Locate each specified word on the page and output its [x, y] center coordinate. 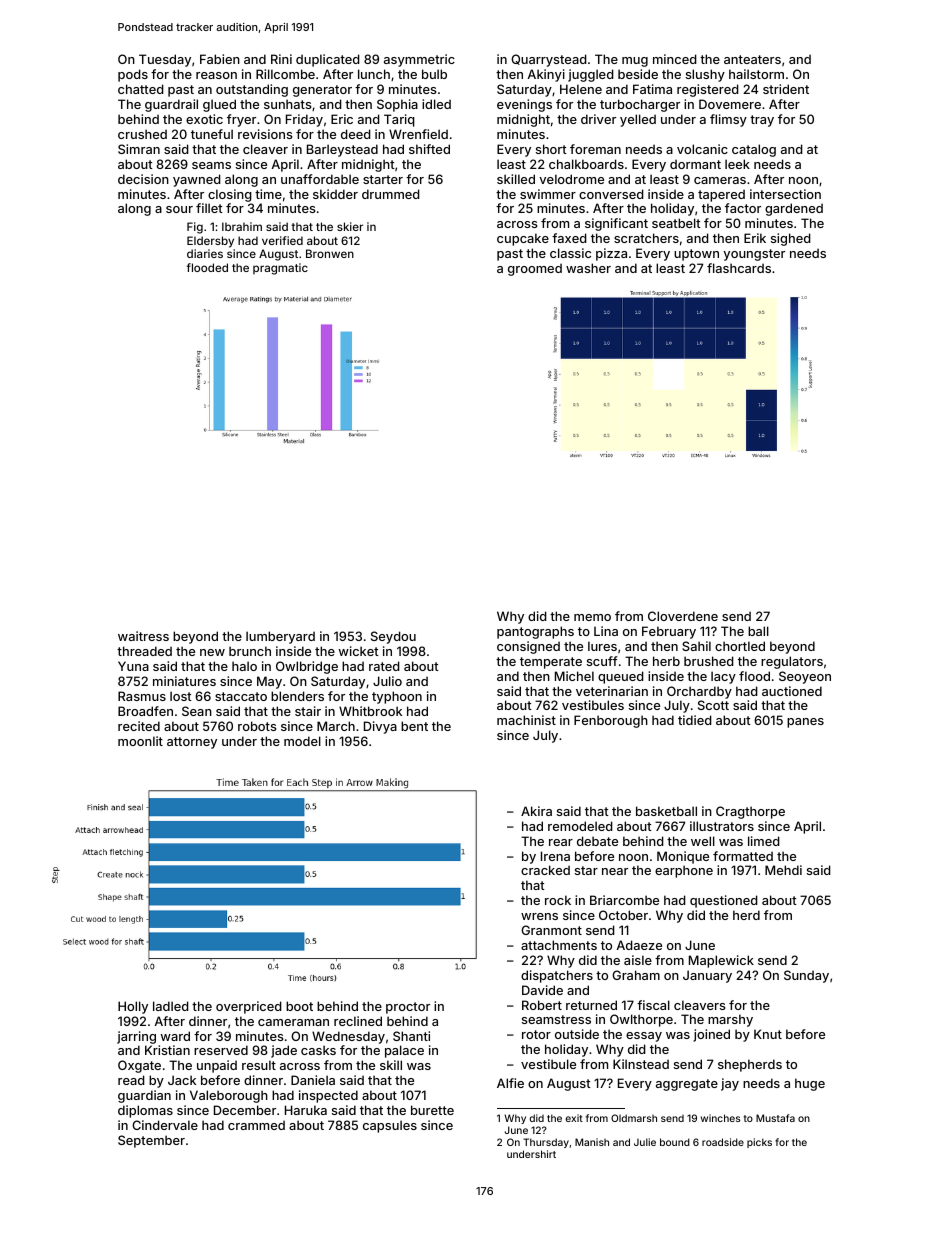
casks [318, 1050]
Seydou [393, 637]
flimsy [728, 120]
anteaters [752, 59]
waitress [143, 636]
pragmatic [280, 269]
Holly [133, 1007]
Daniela [313, 1080]
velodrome [571, 179]
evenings [524, 105]
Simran [139, 149]
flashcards [739, 268]
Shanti [411, 1036]
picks [759, 1143]
